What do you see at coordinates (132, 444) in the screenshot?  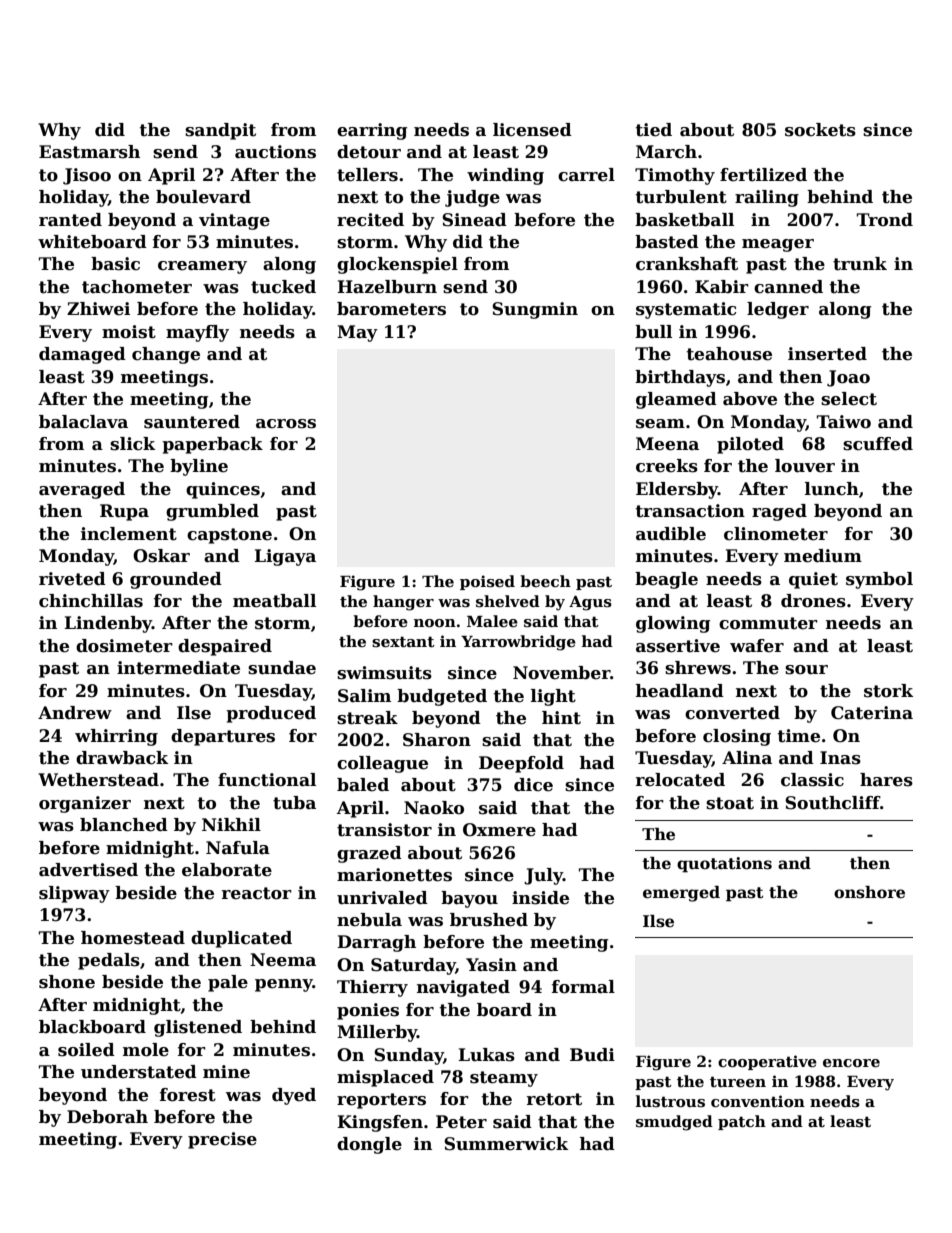 I see `slick` at bounding box center [132, 444].
